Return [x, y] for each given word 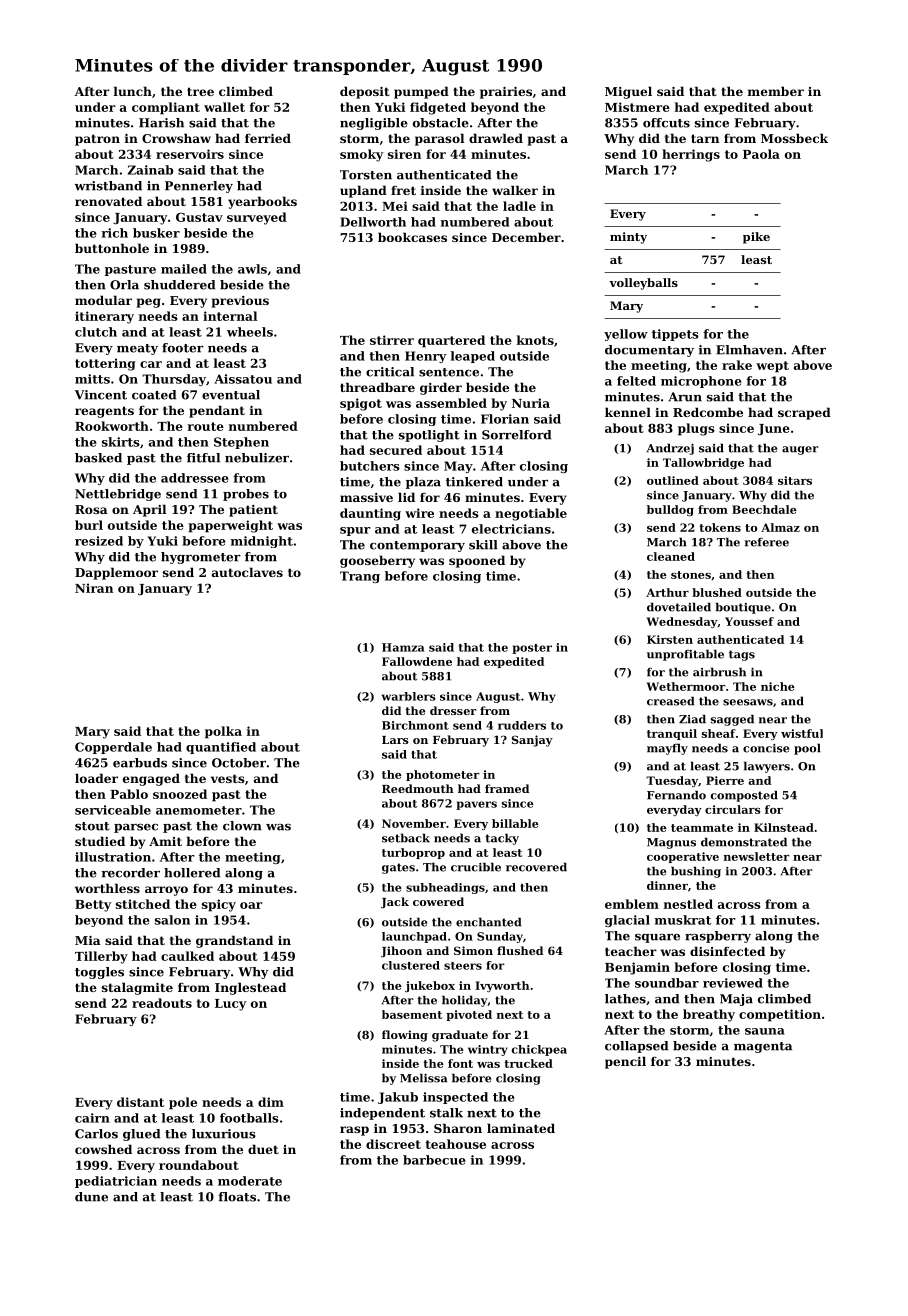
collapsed [636, 1047]
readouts [162, 1003]
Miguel [628, 92]
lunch [133, 91]
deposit [365, 92]
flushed [520, 950]
